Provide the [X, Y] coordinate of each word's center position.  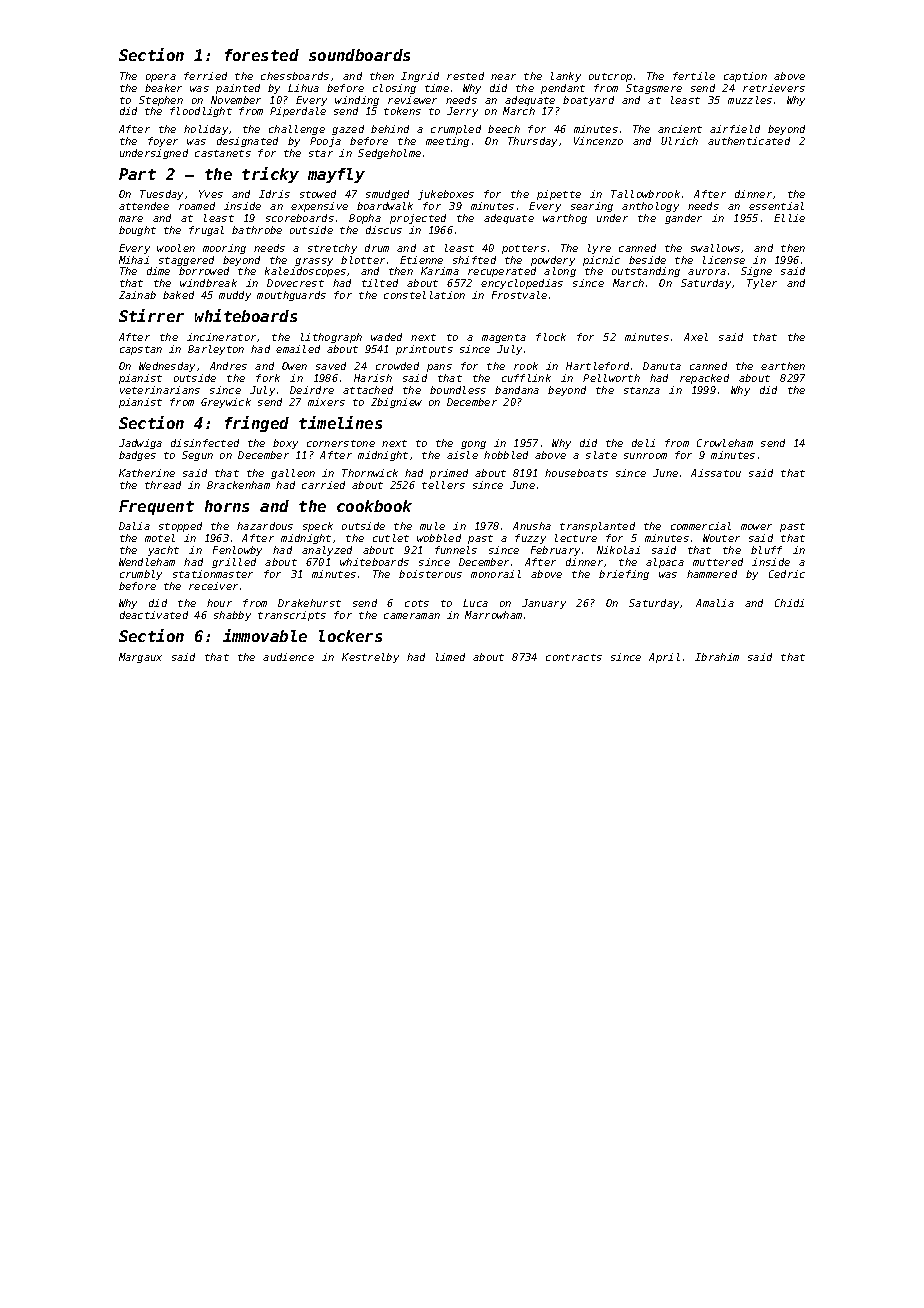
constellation [424, 295]
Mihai [134, 260]
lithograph [331, 338]
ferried [205, 76]
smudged [387, 195]
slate [601, 455]
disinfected [205, 443]
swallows [715, 248]
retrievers [774, 88]
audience [288, 657]
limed [450, 657]
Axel [696, 337]
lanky [566, 77]
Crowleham [725, 443]
